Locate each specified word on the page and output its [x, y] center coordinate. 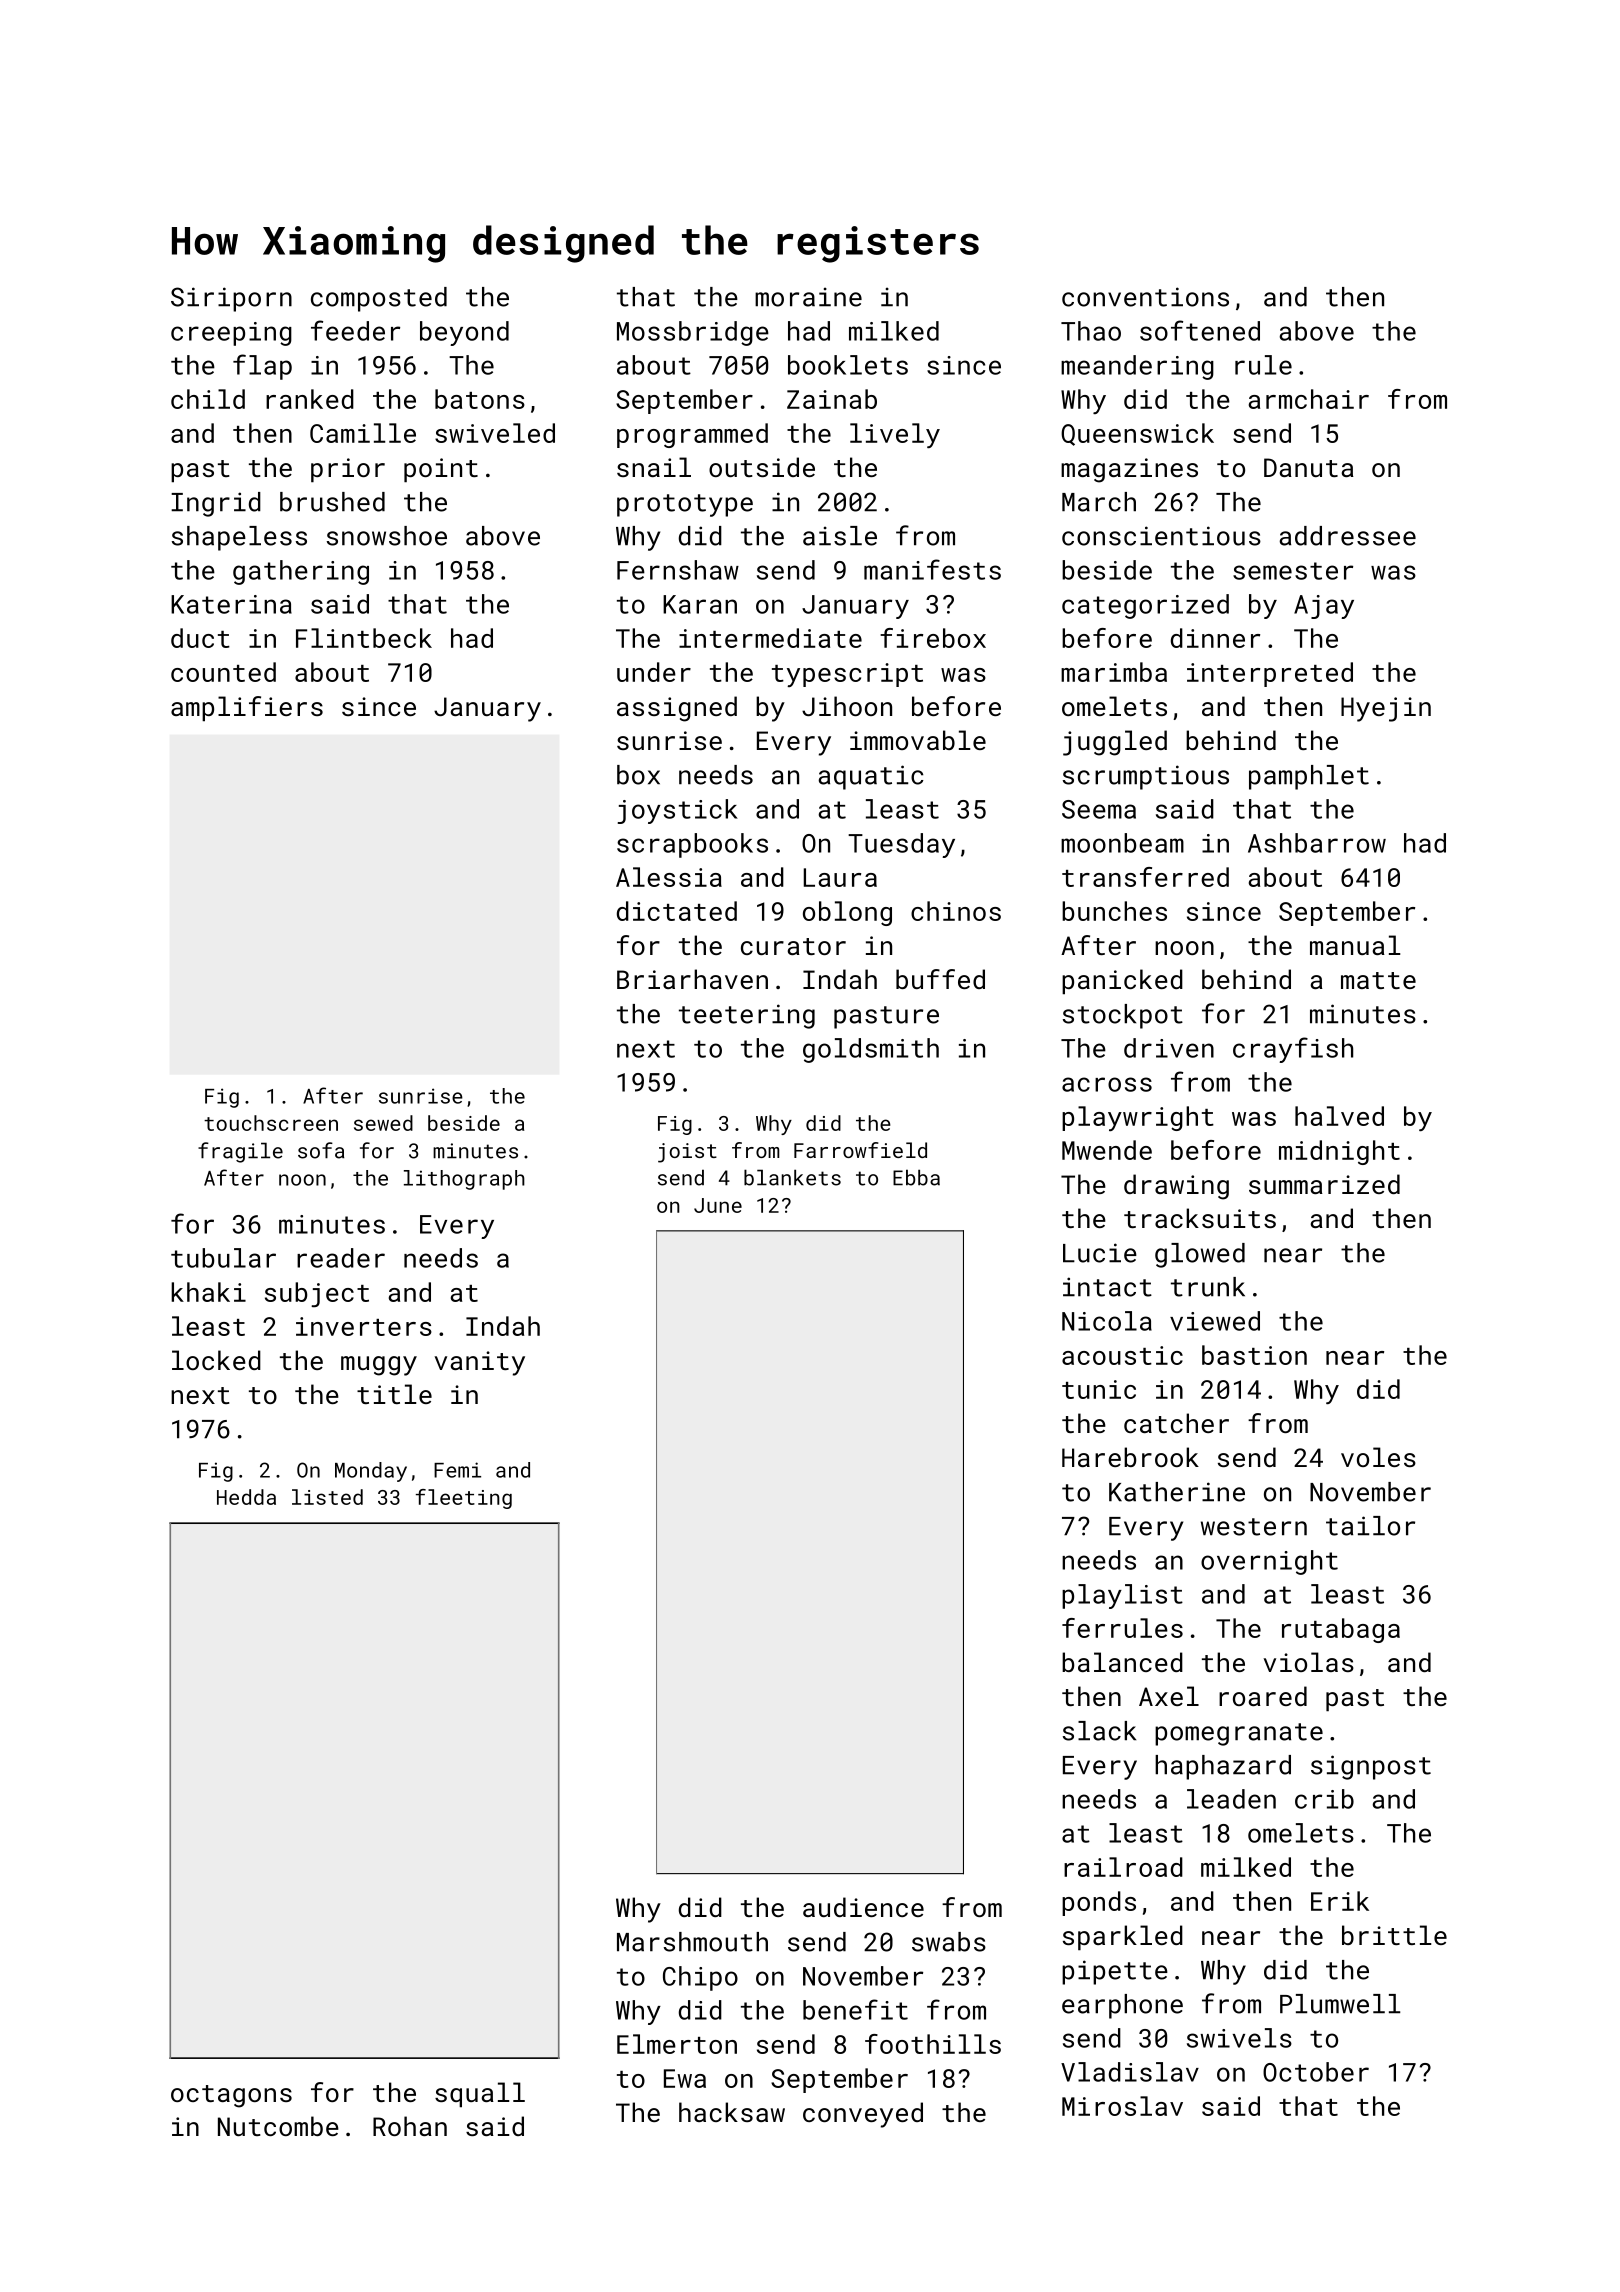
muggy [379, 1366]
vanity [480, 1363]
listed [327, 1497]
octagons [231, 2096]
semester [1293, 571]
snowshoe [387, 536]
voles [1378, 1457]
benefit [855, 2009]
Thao [1091, 331]
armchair [1309, 399]
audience [863, 1907]
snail [654, 467]
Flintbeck [364, 638]
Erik [1340, 1901]
